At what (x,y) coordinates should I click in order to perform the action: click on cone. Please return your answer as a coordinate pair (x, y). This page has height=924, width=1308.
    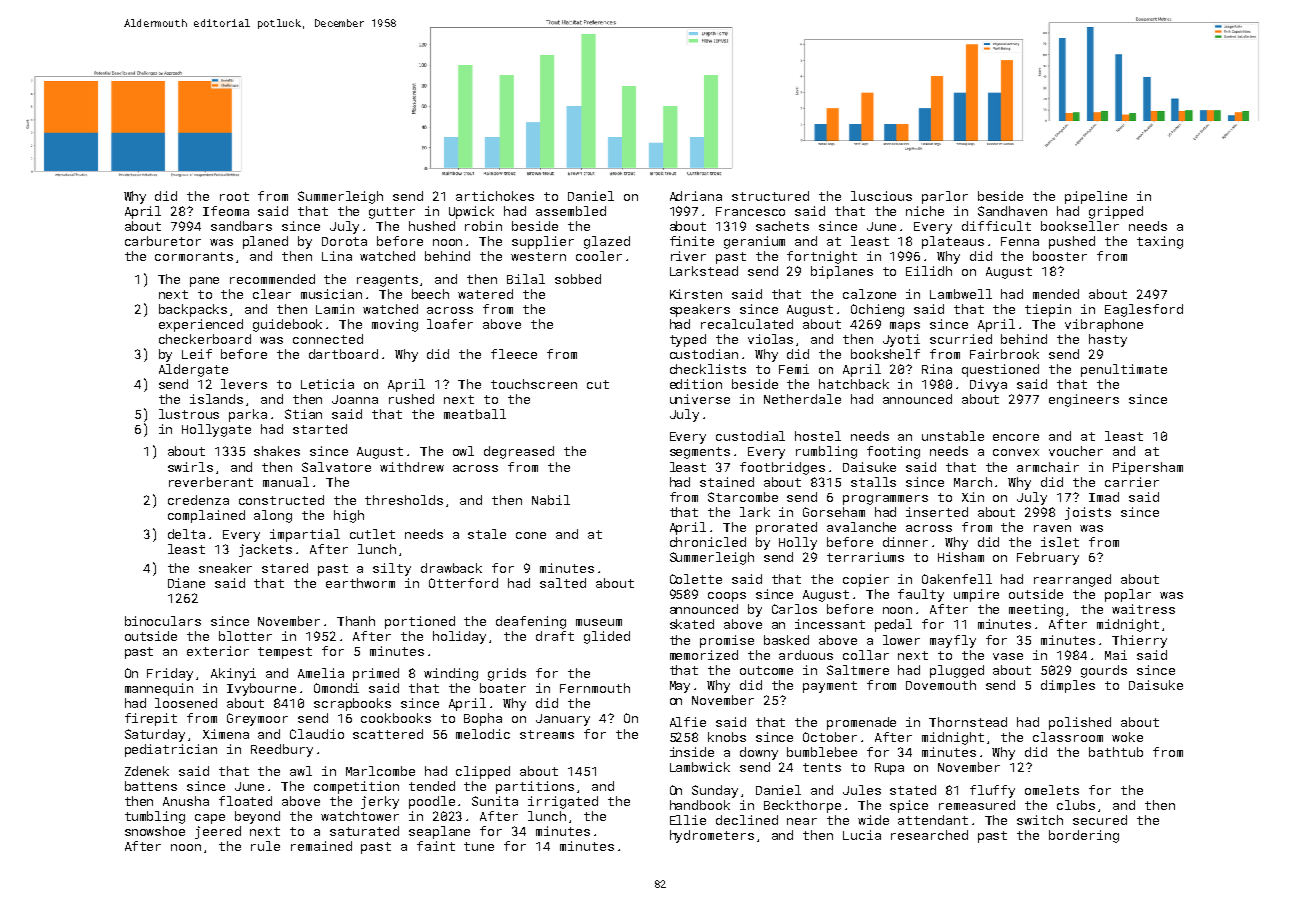
    Looking at the image, I should click on (531, 535).
